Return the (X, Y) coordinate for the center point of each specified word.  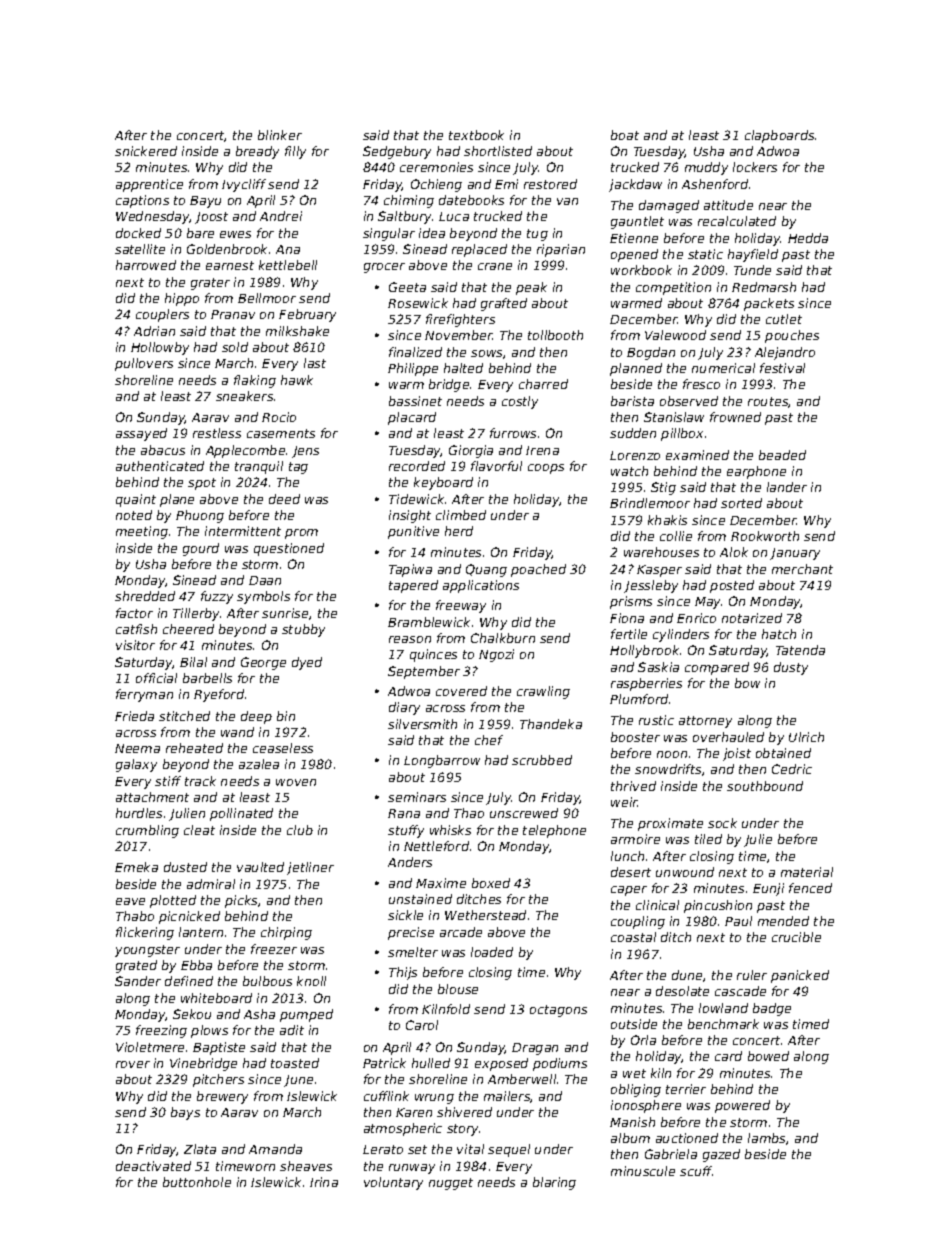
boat (625, 135)
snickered (146, 151)
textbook (476, 135)
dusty (791, 668)
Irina (324, 1182)
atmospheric (403, 1129)
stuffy (406, 831)
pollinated (241, 814)
